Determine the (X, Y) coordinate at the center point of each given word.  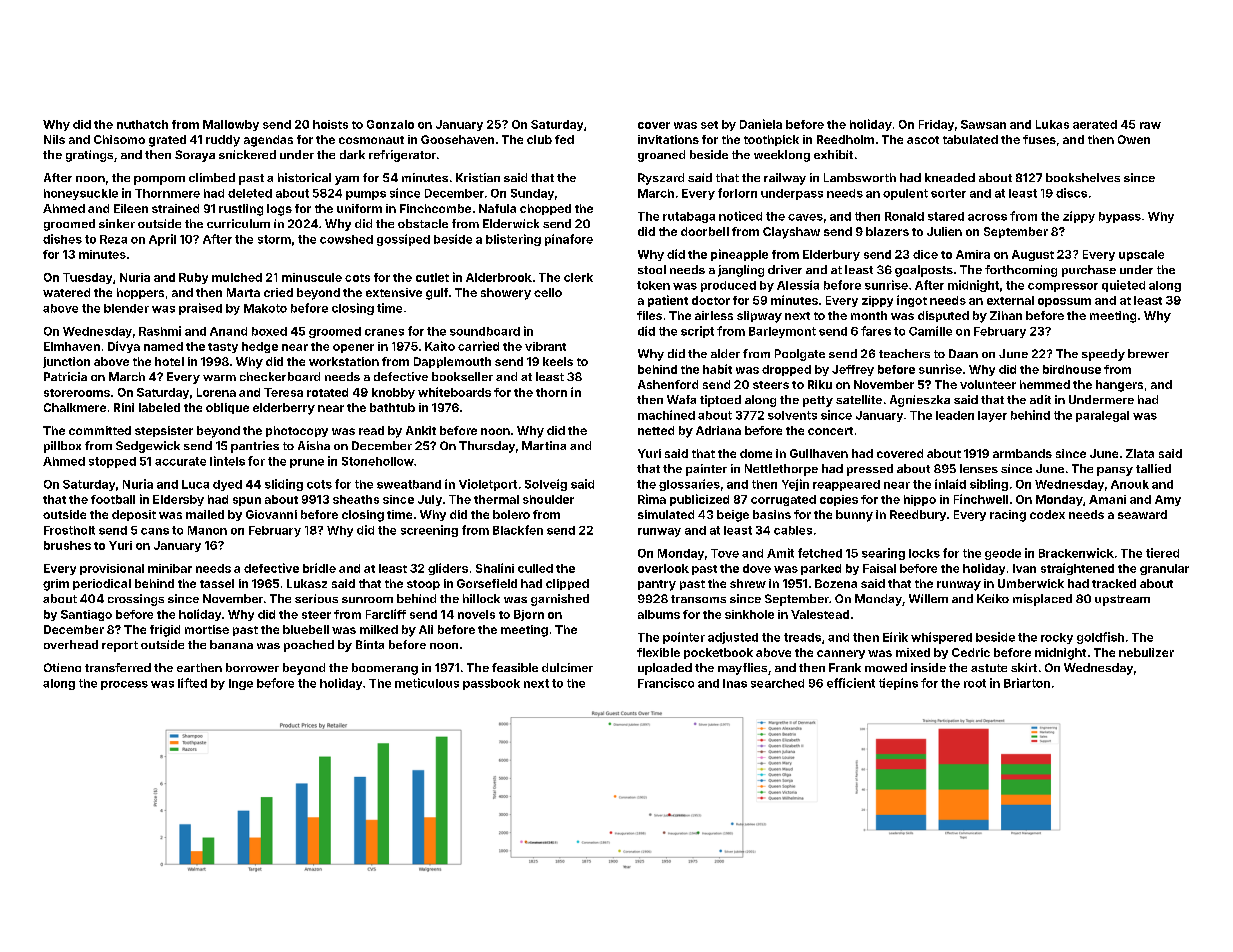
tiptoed (720, 401)
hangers (1119, 386)
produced (728, 286)
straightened (1077, 569)
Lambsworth (860, 177)
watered (66, 292)
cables (793, 530)
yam (347, 180)
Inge (241, 684)
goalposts (924, 271)
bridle (319, 568)
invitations (668, 139)
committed (100, 430)
